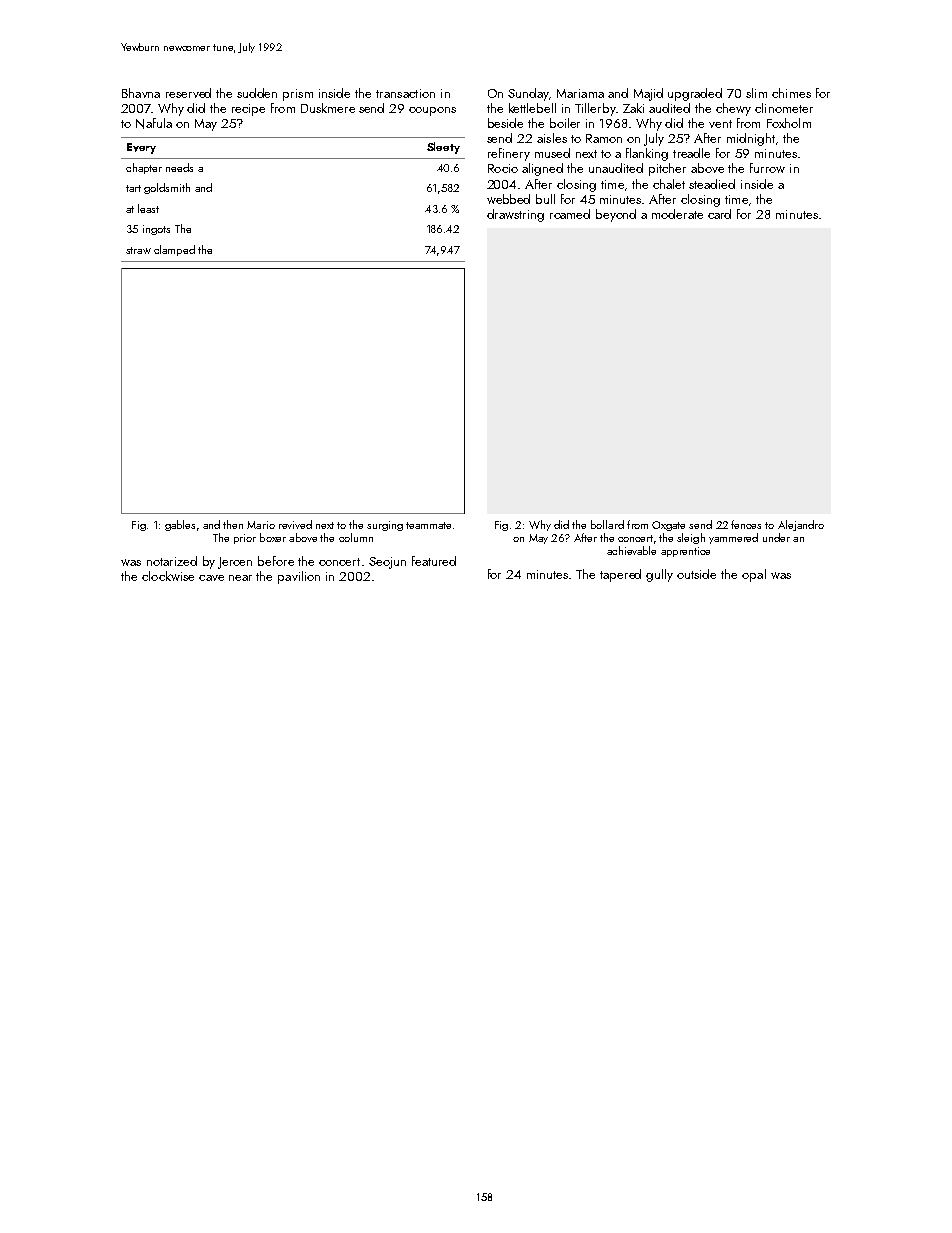 The image size is (952, 1233). Describe the element at coordinates (428, 525) in the screenshot. I see `teammate` at that location.
